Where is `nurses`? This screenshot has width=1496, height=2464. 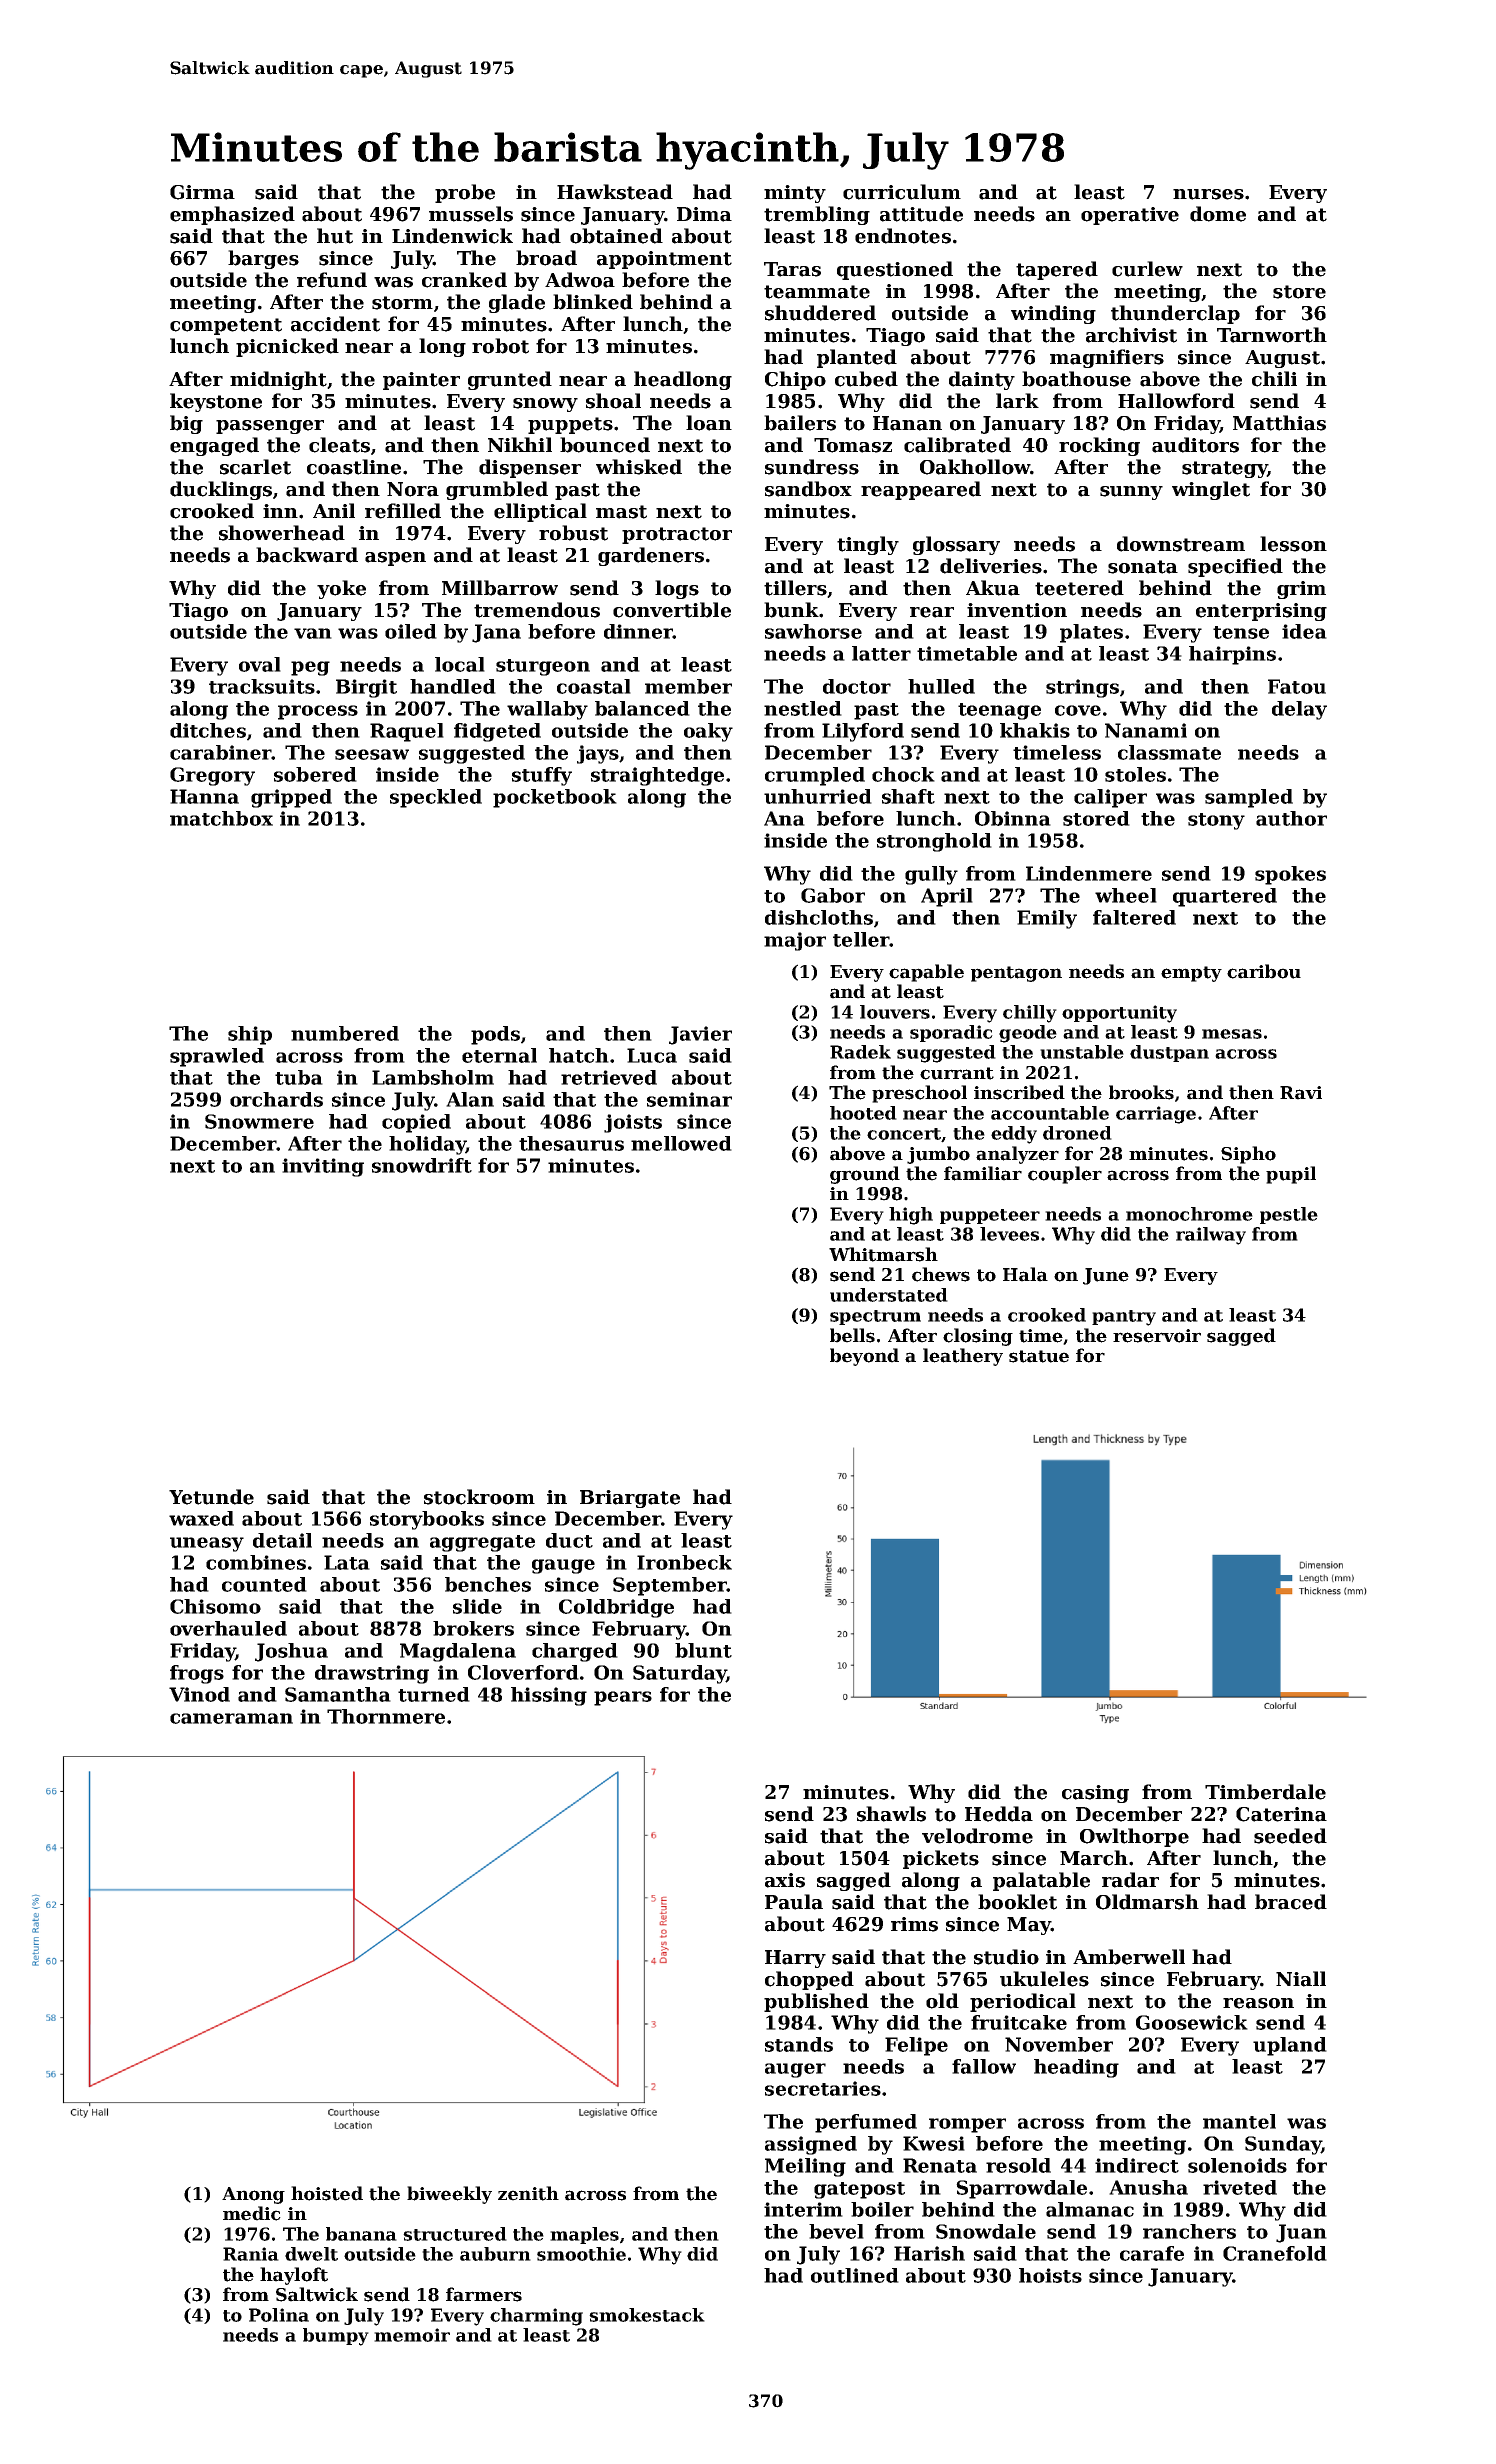
nurses is located at coordinates (1208, 194).
